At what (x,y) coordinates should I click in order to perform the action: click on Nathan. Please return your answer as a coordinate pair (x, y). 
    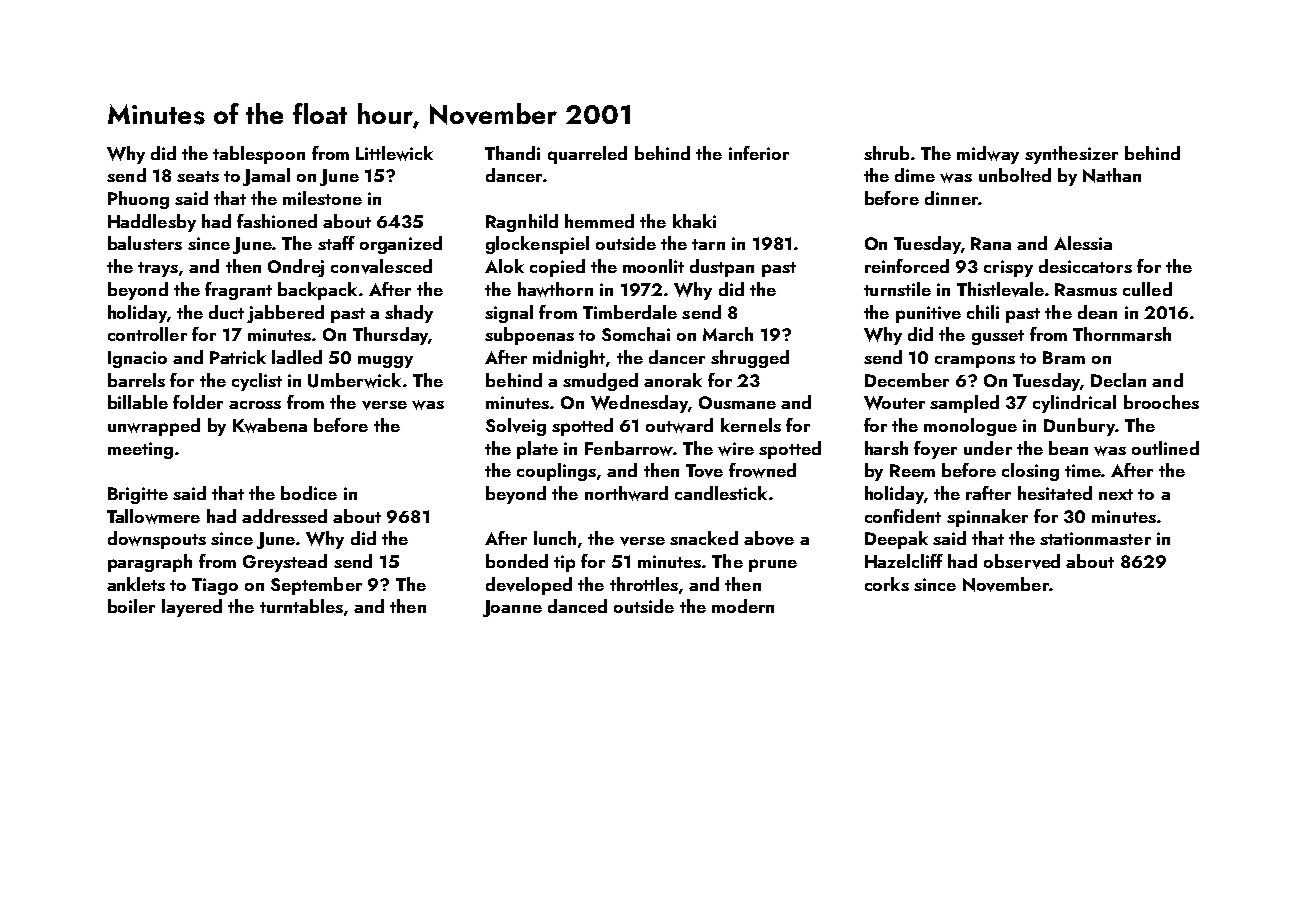
    Looking at the image, I should click on (1112, 175).
